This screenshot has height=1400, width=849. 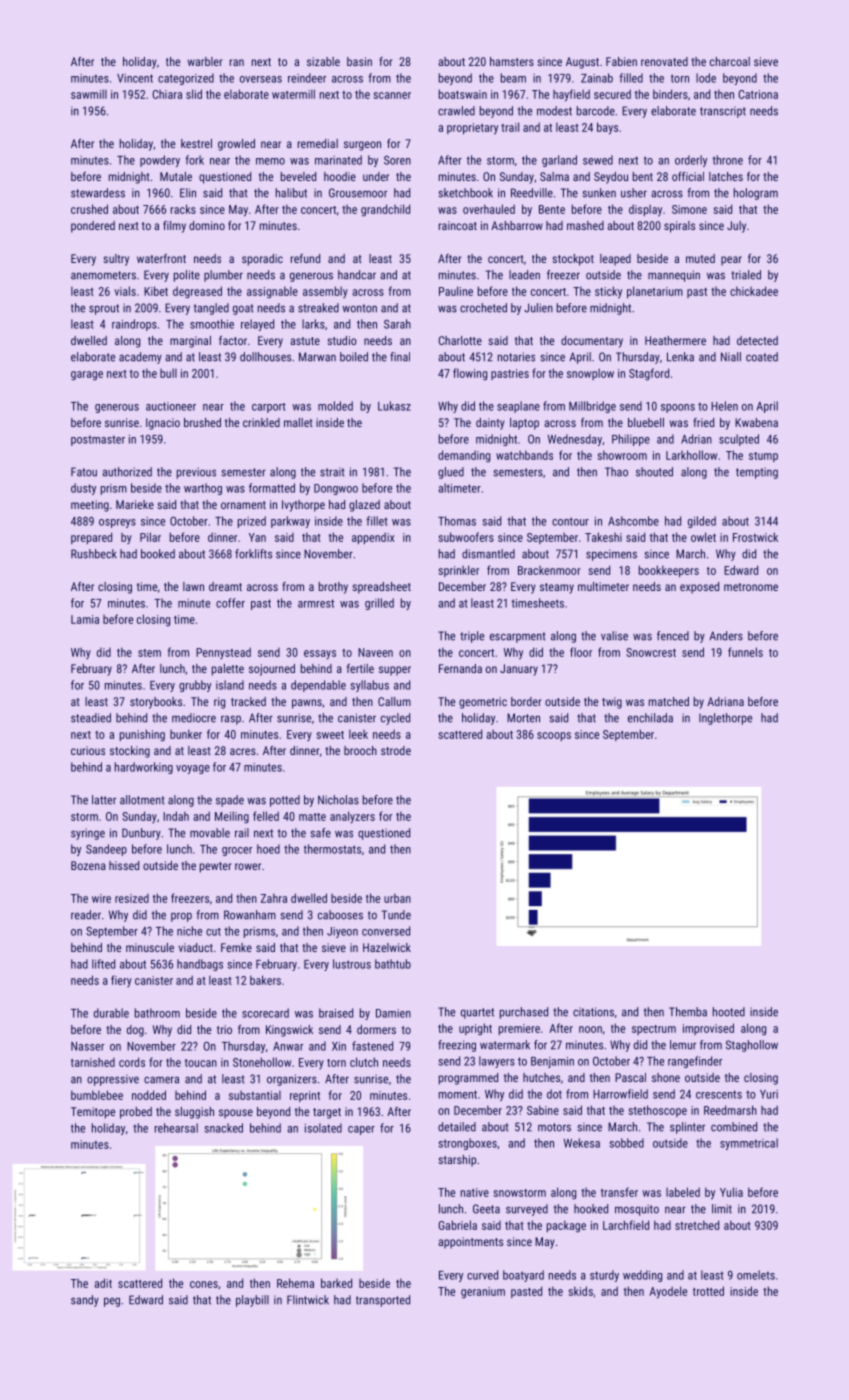 What do you see at coordinates (381, 588) in the screenshot?
I see `spreadsheet` at bounding box center [381, 588].
